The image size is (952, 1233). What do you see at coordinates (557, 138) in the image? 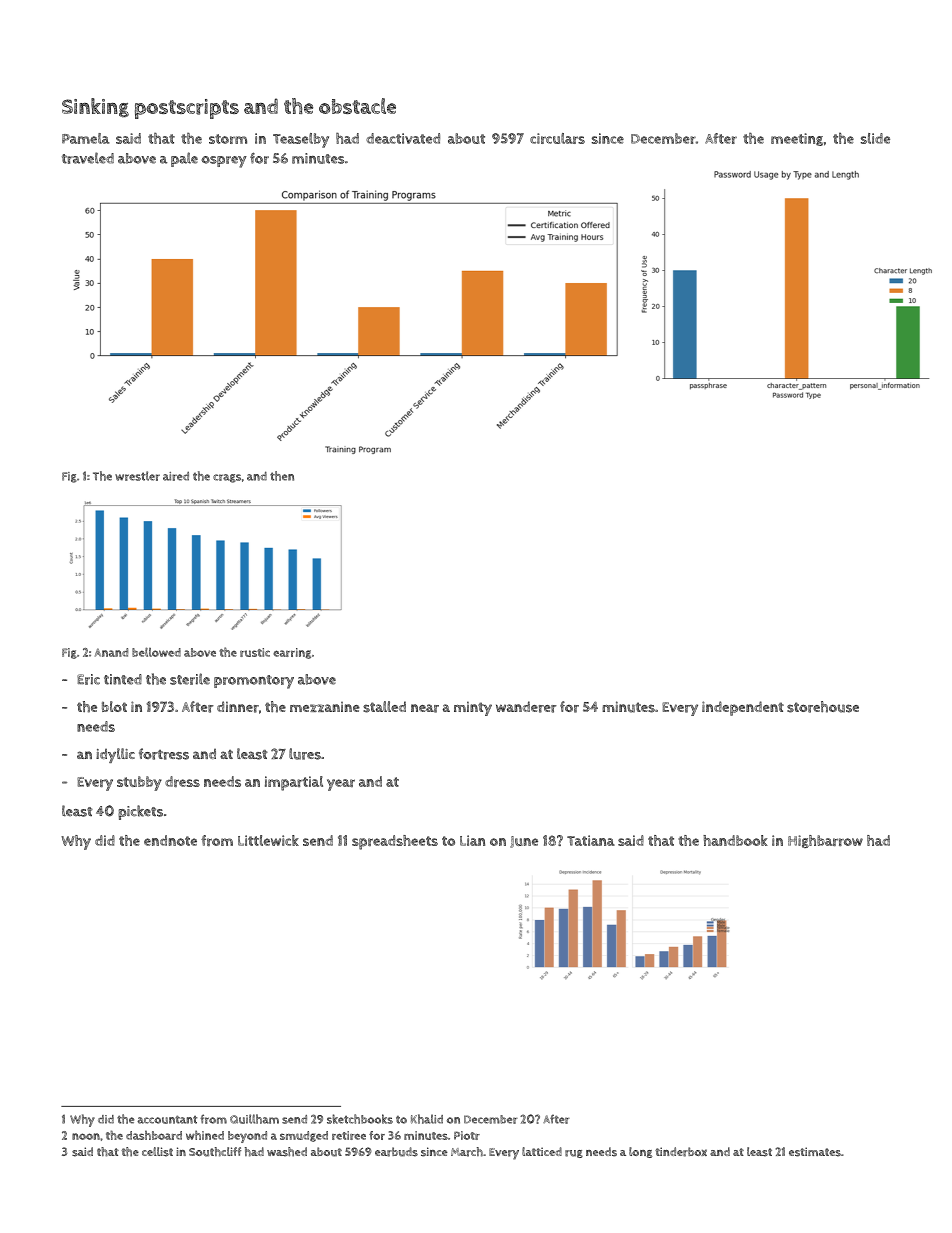
I see `circulars` at bounding box center [557, 138].
